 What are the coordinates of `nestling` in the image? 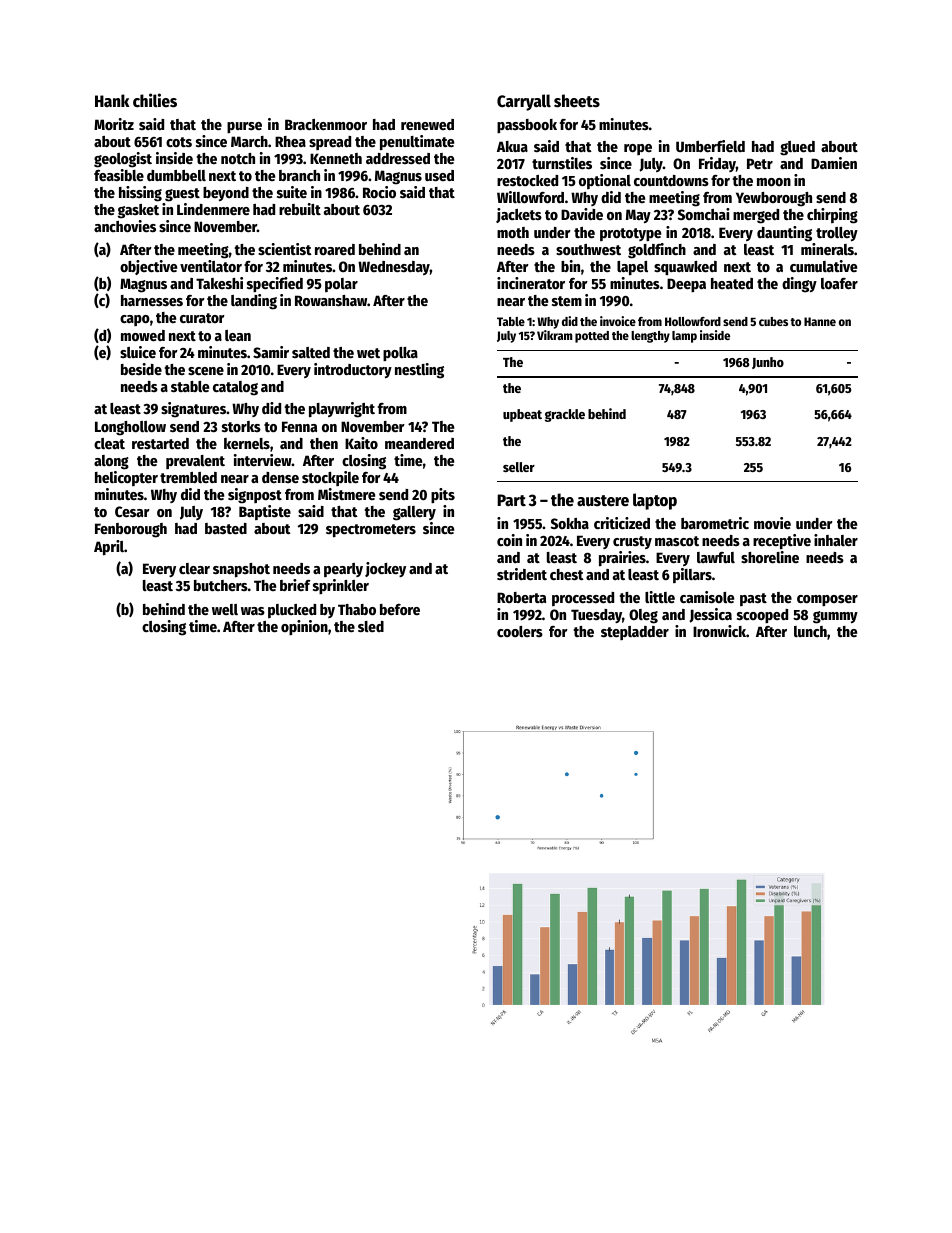 It's located at (419, 371).
